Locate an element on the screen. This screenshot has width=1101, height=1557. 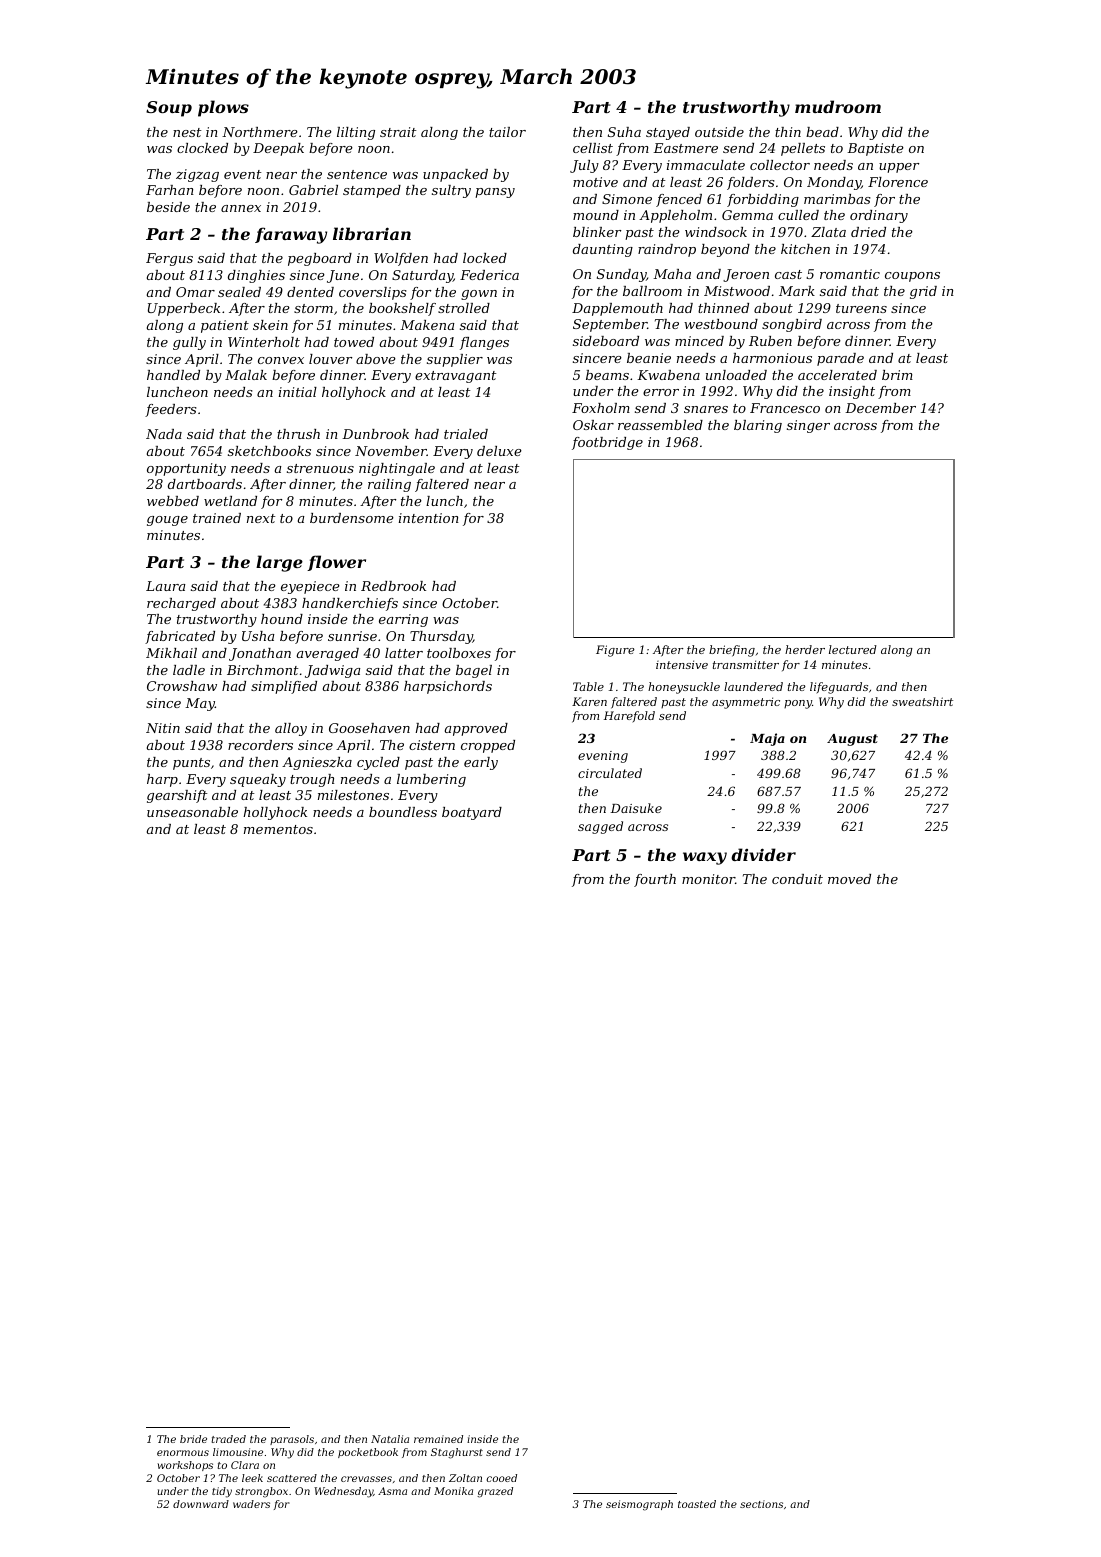
Baptiste is located at coordinates (875, 149).
